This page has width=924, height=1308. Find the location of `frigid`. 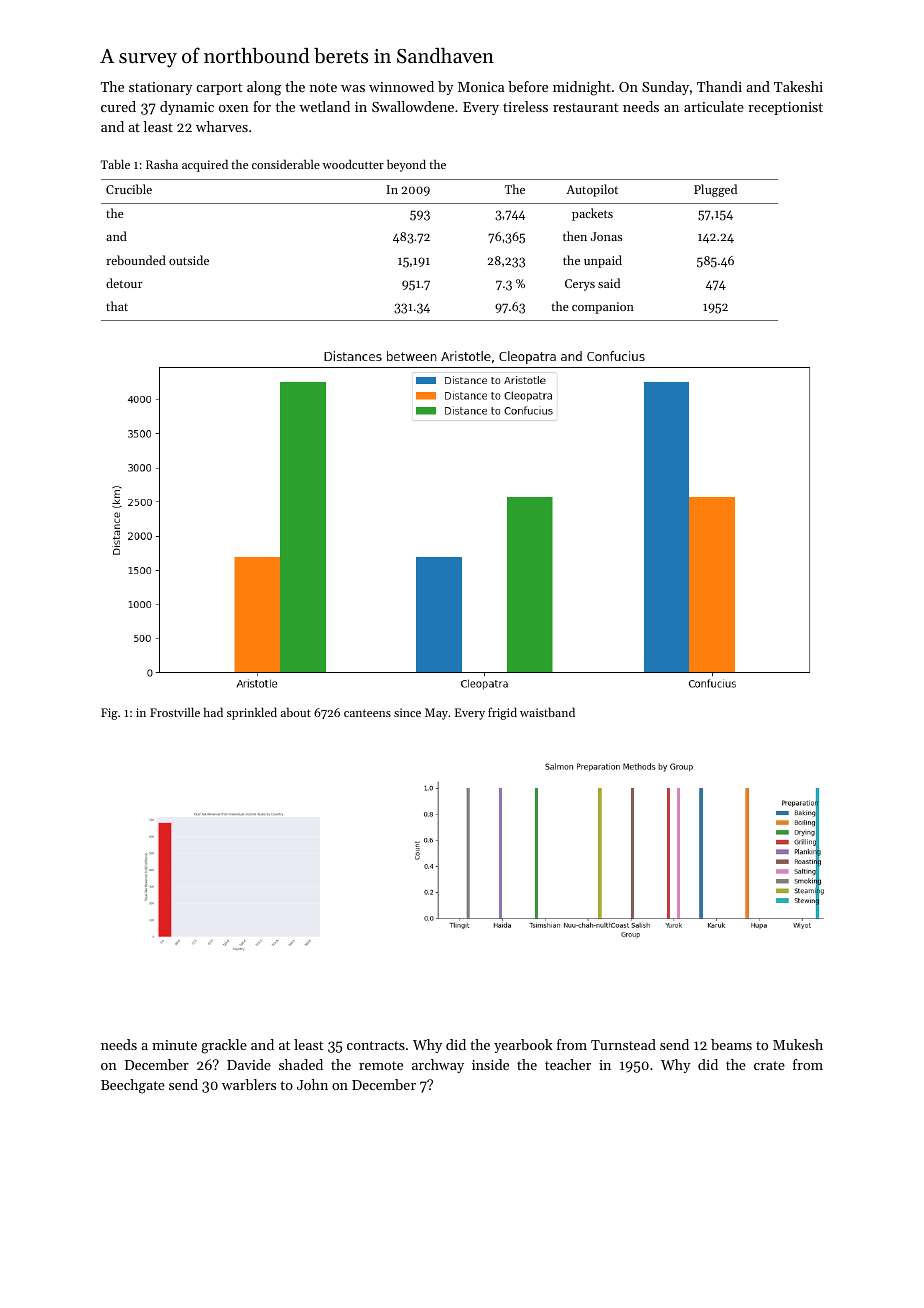

frigid is located at coordinates (502, 713).
